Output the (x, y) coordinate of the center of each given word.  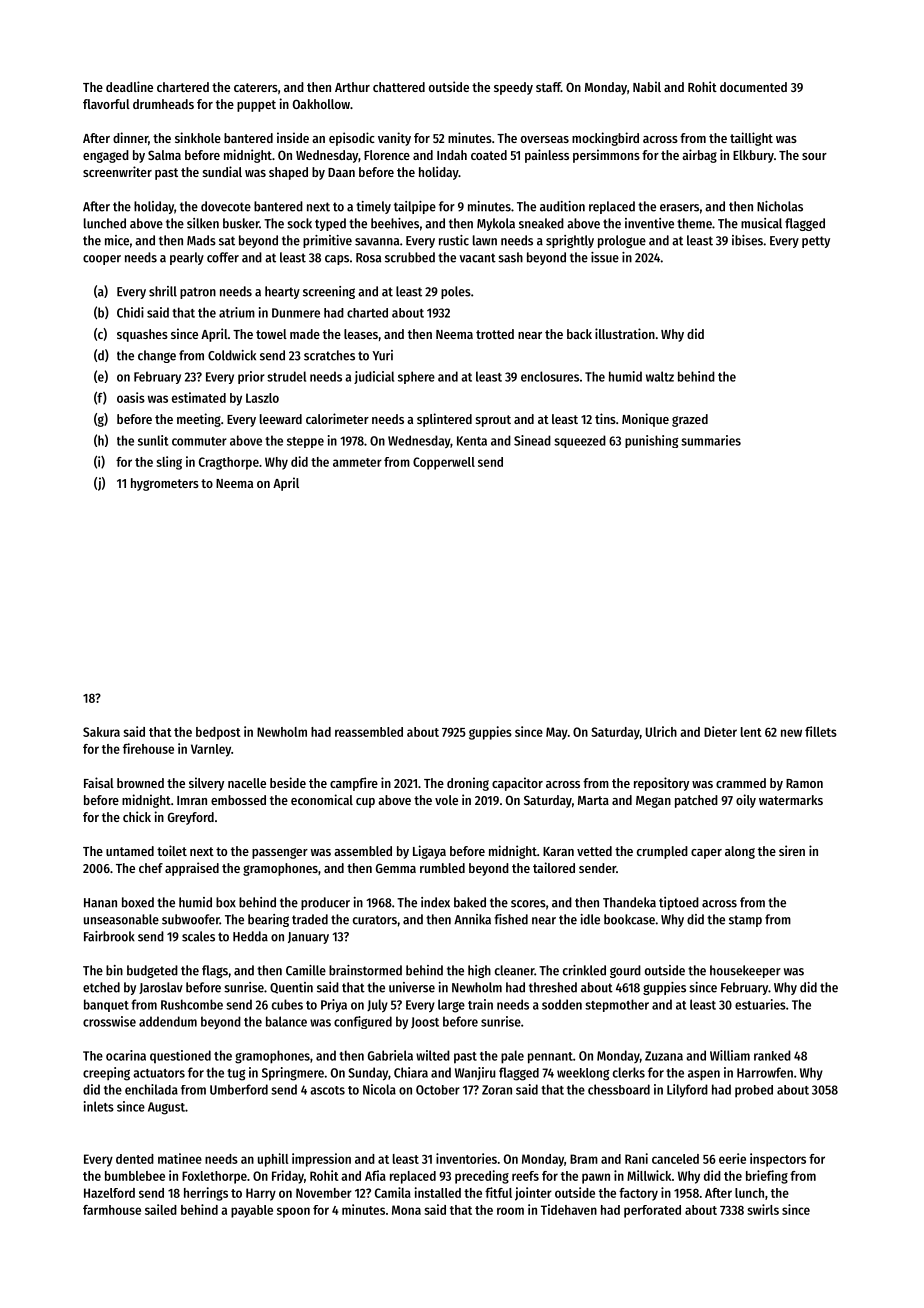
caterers (256, 87)
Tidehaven (569, 1209)
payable (252, 1211)
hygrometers (165, 484)
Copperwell (444, 463)
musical (761, 223)
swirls (763, 1209)
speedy (513, 88)
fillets (821, 731)
